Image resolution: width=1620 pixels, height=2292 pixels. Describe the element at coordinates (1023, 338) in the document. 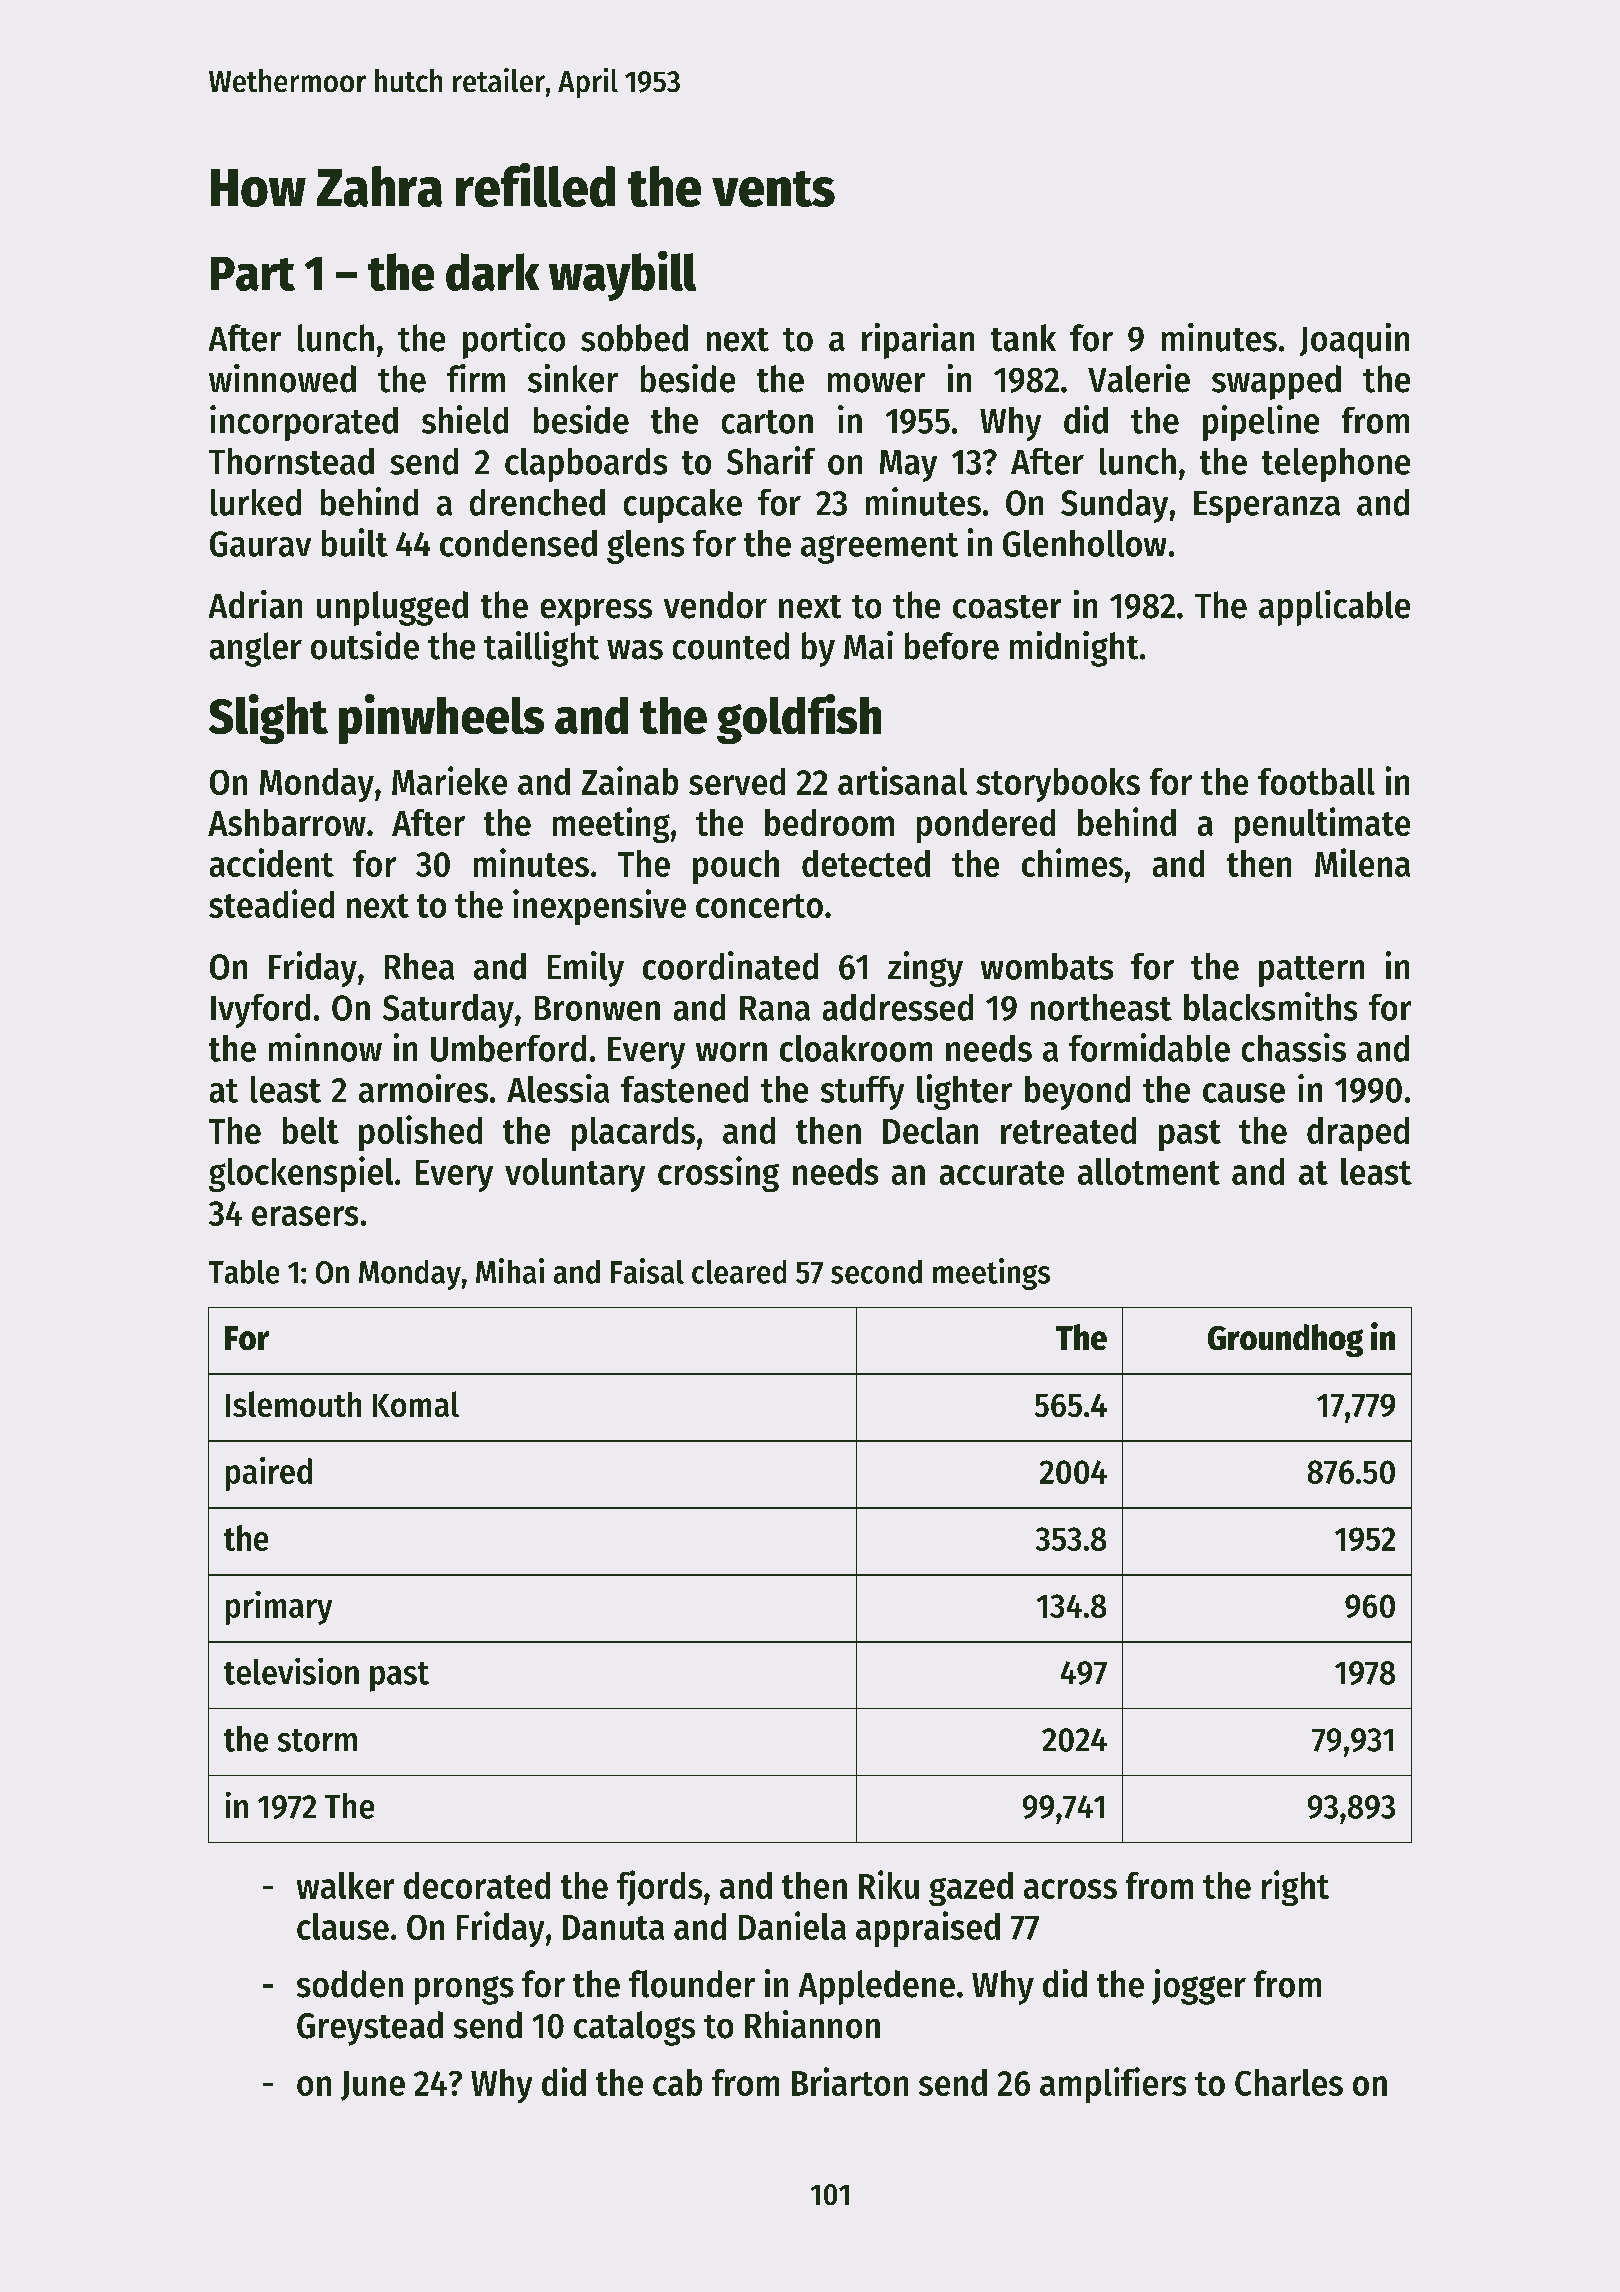

I see `tank` at that location.
